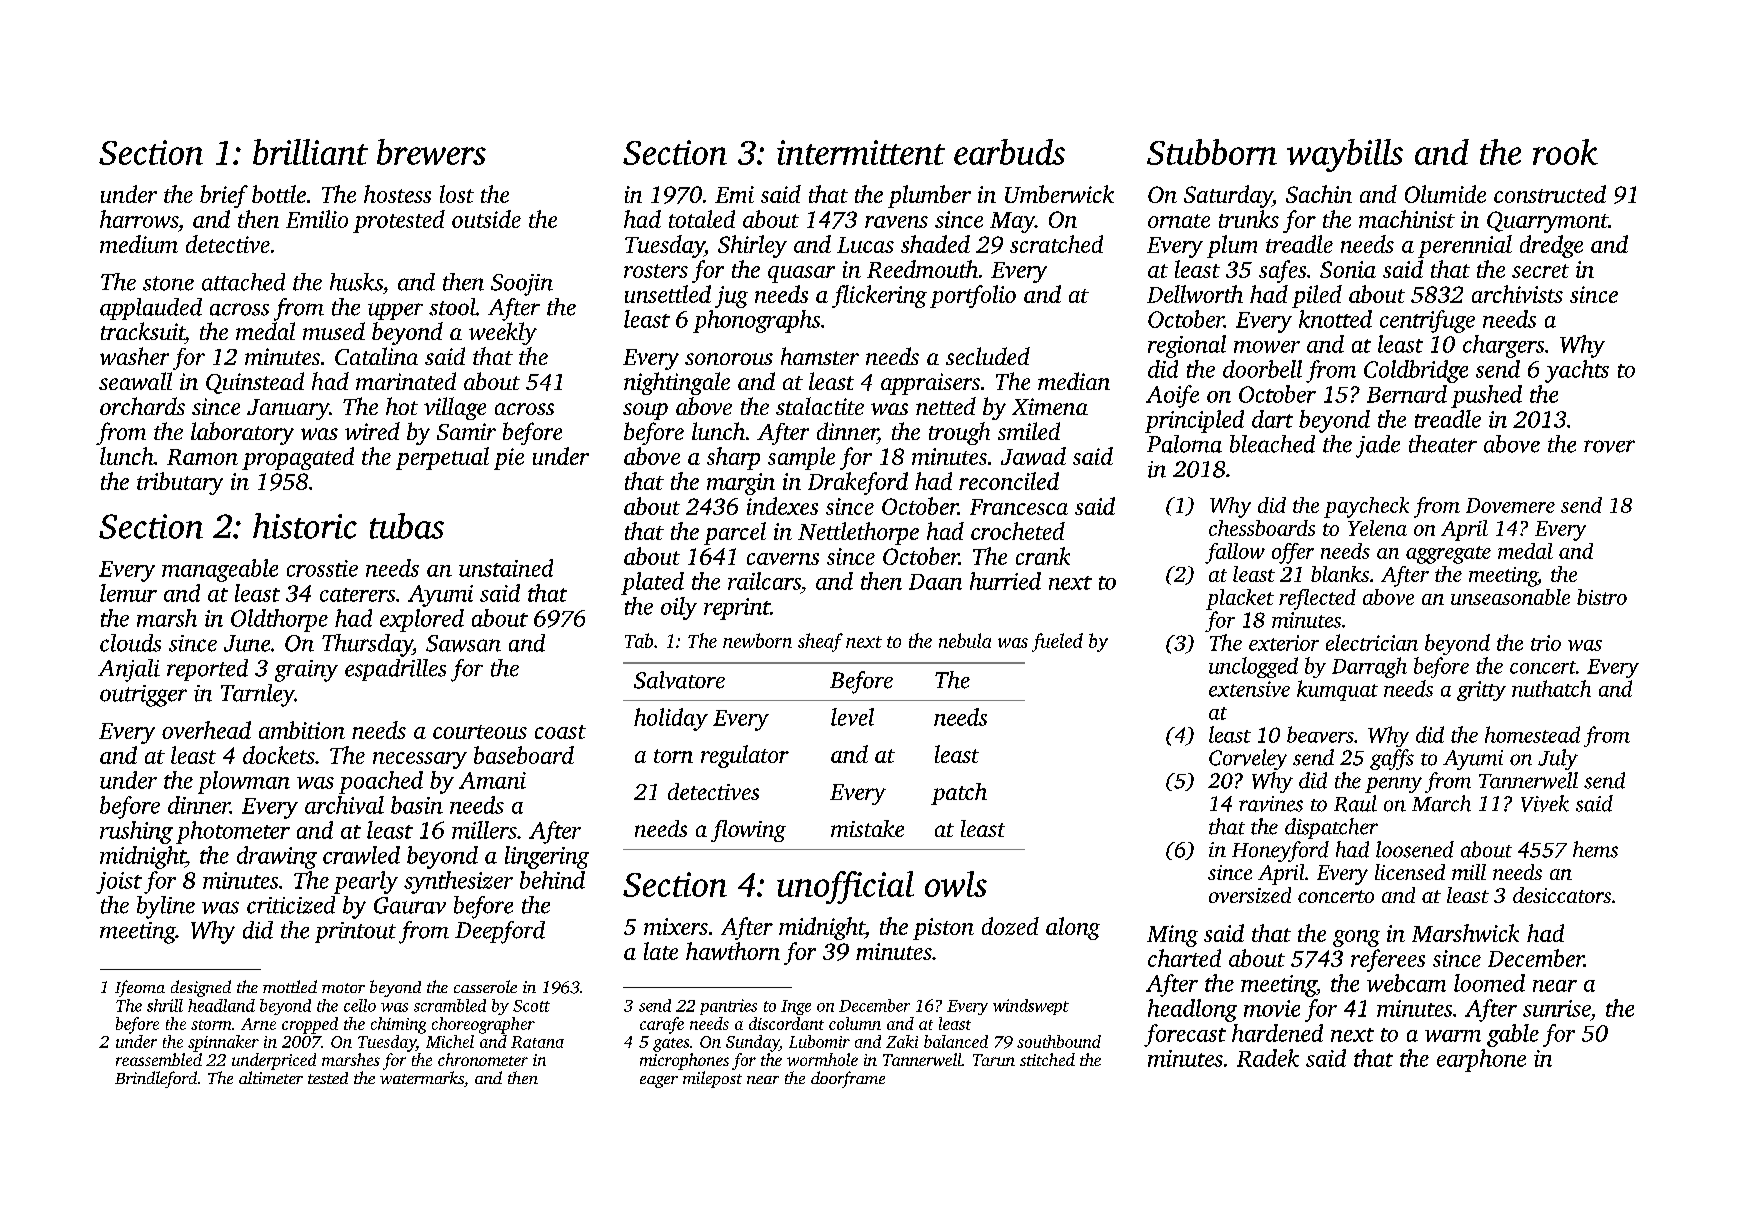 The height and width of the screenshot is (1230, 1740). What do you see at coordinates (1565, 152) in the screenshot?
I see `rook` at bounding box center [1565, 152].
